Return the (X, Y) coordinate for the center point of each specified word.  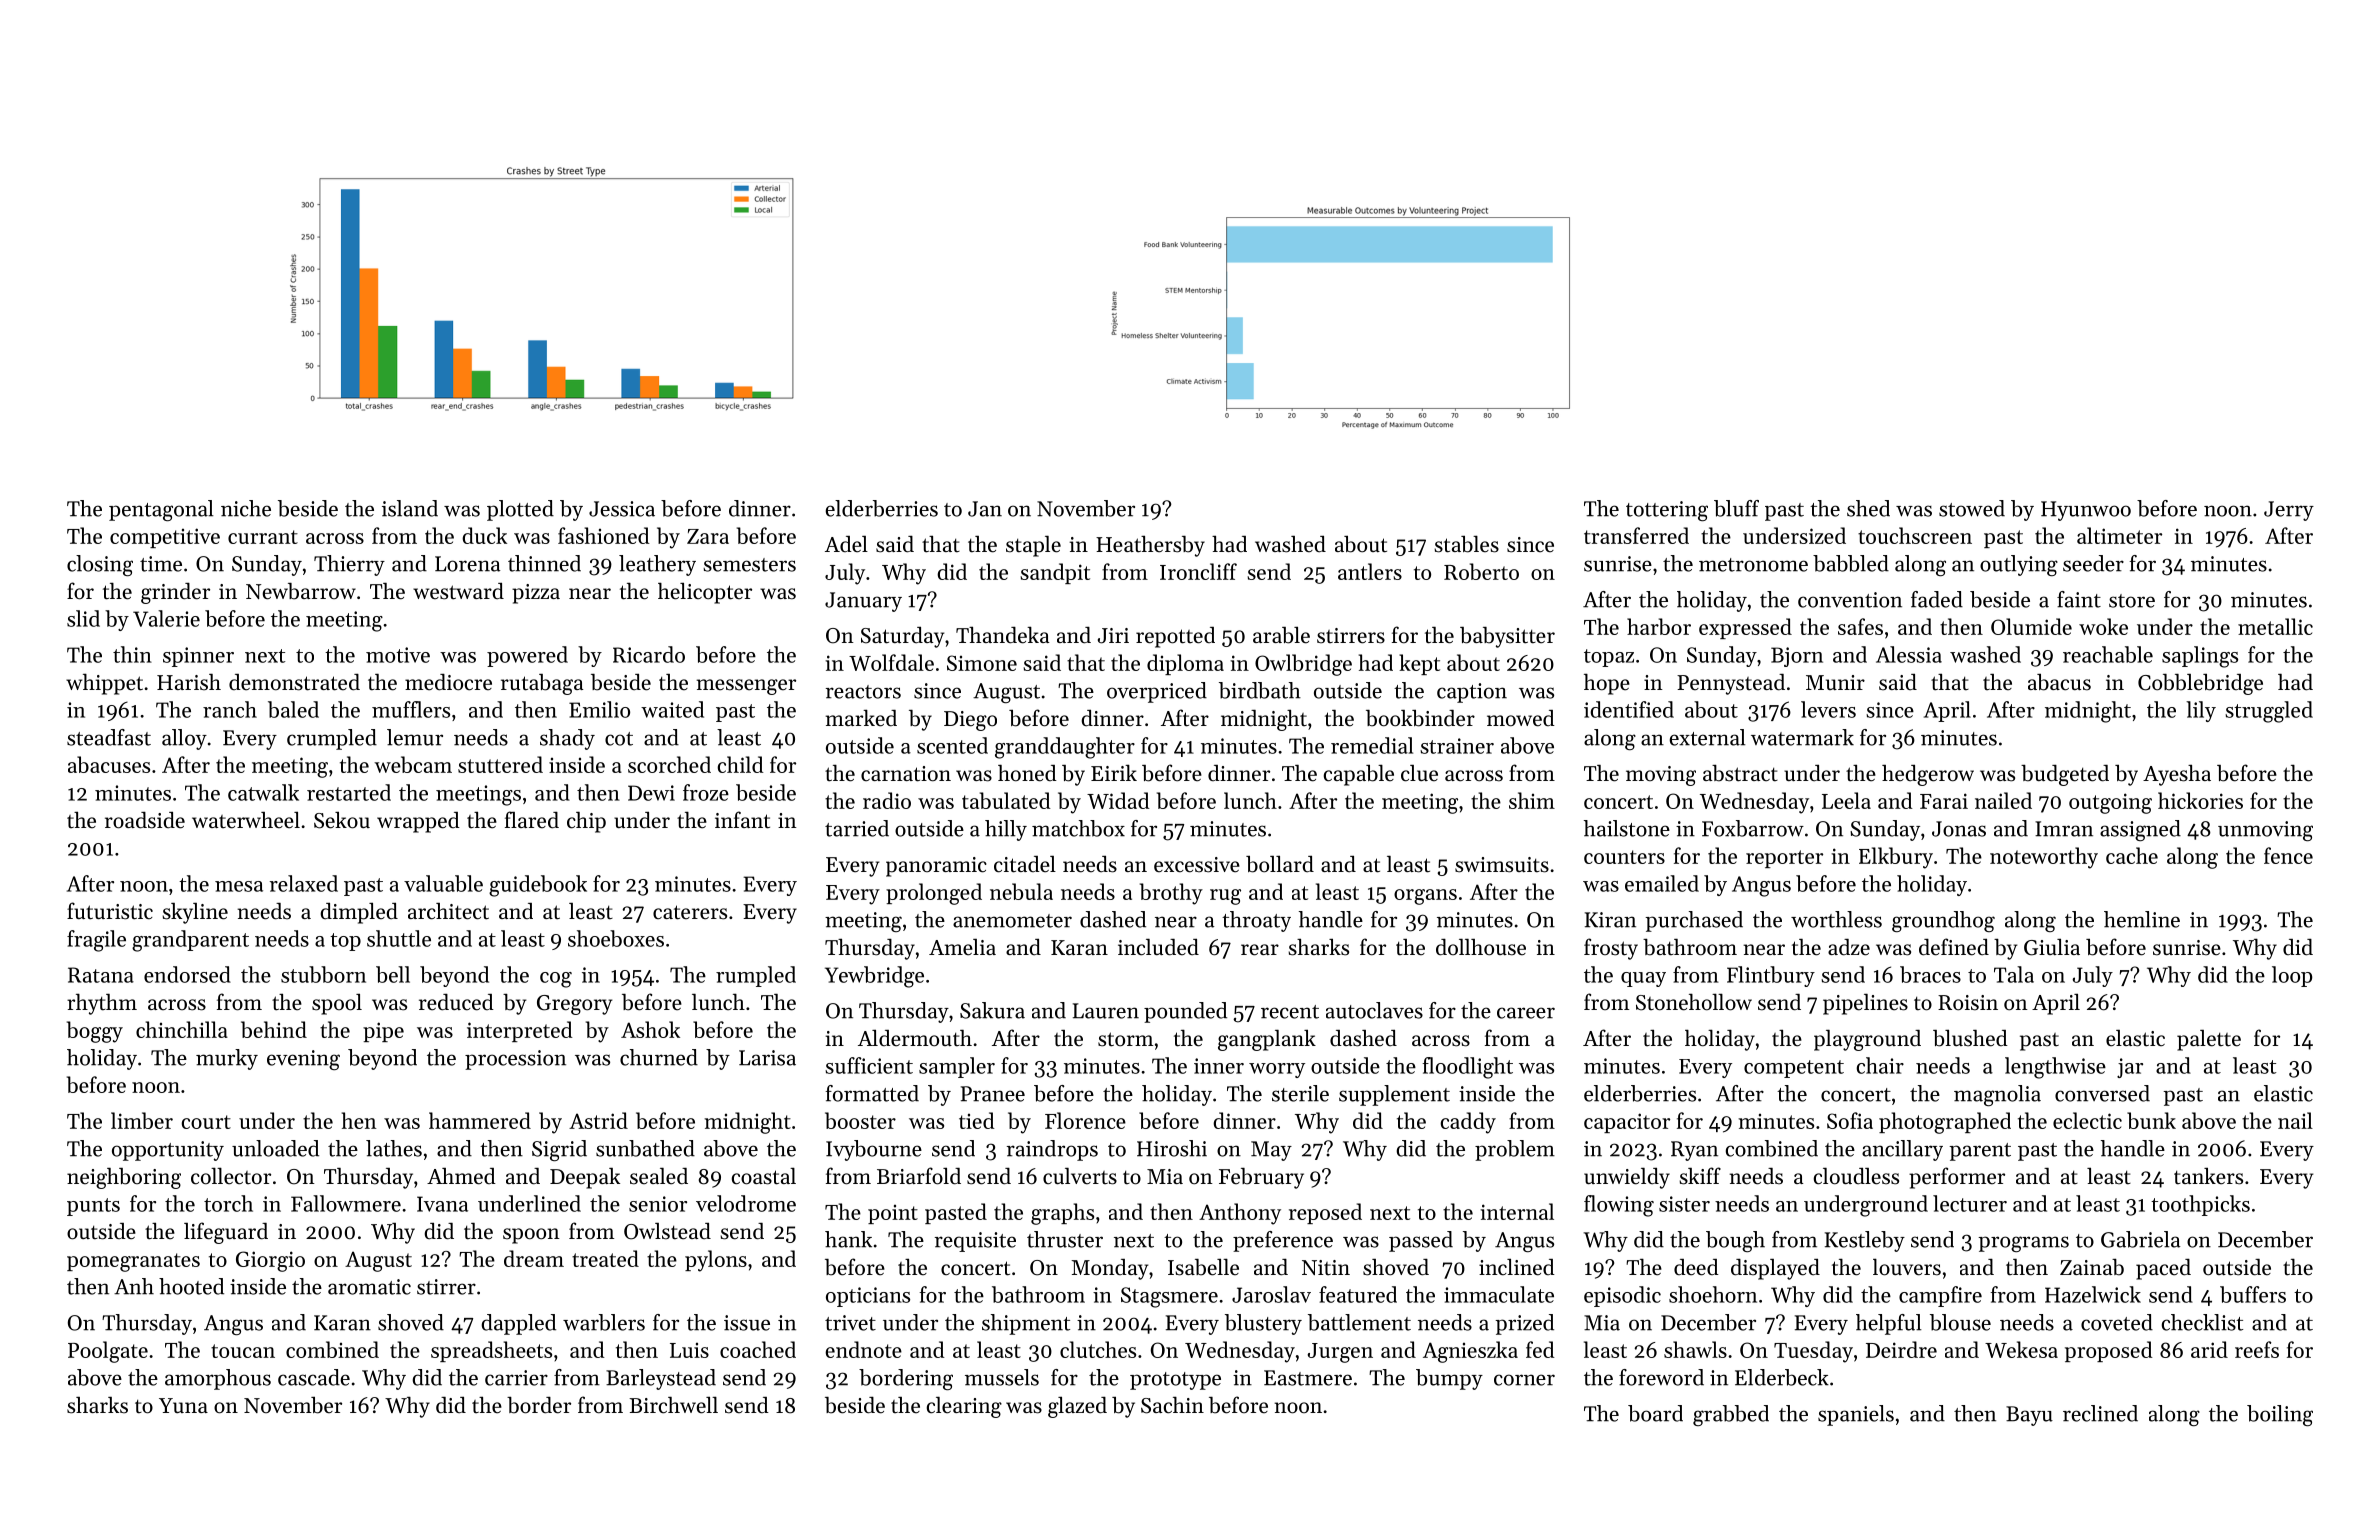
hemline (2142, 919)
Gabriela (2140, 1239)
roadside (145, 820)
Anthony (1240, 1214)
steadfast (109, 737)
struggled (2269, 712)
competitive (165, 538)
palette (2209, 1040)
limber (142, 1120)
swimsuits (1502, 865)
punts (93, 1207)
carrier (516, 1378)
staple (1033, 546)
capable (1359, 775)
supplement (1394, 1095)
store (2132, 601)
